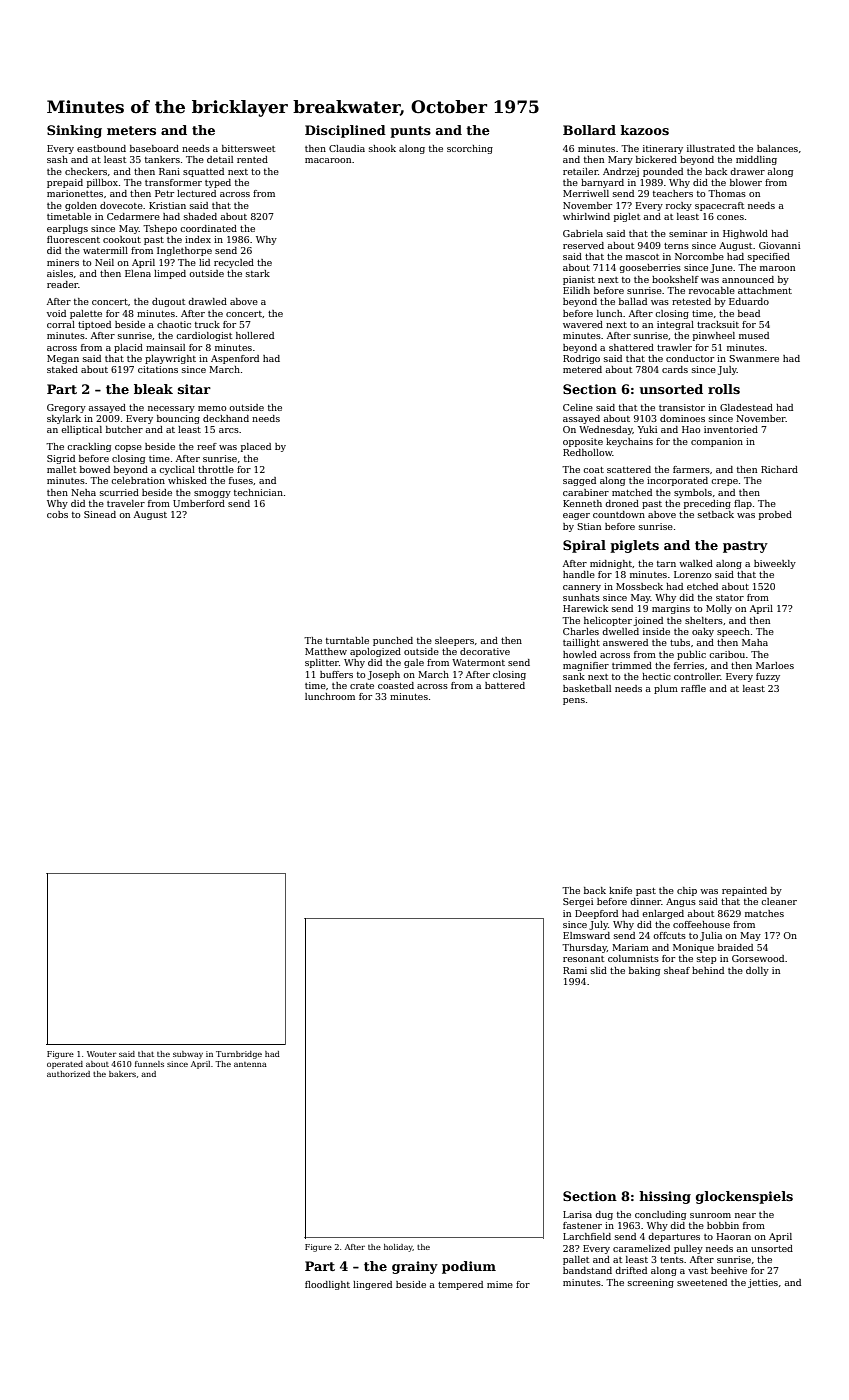 The height and width of the page is (1400, 849). Describe the element at coordinates (758, 958) in the page. I see `Gorsewood` at that location.
